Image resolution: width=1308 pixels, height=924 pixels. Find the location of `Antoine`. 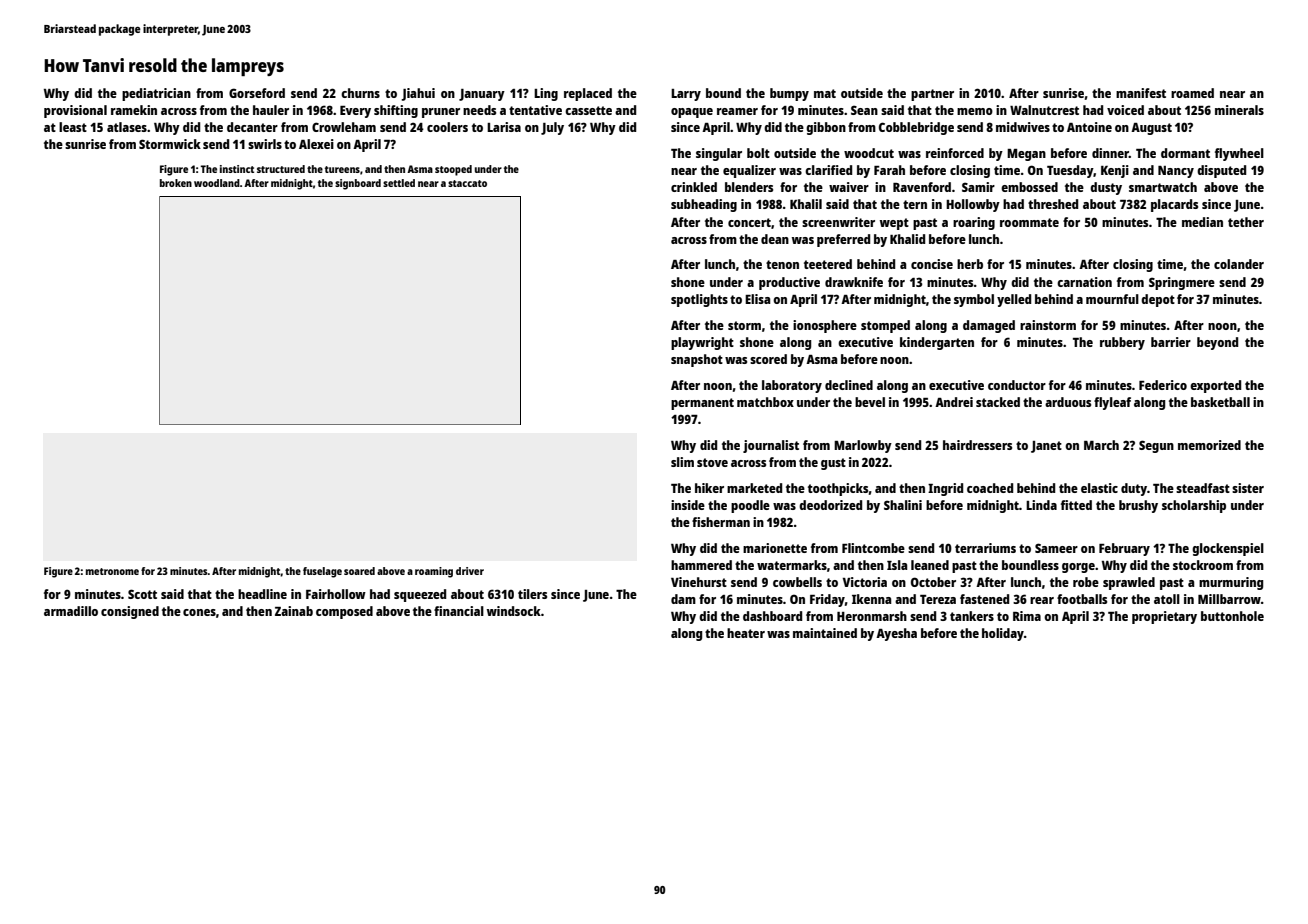

Antoine is located at coordinates (1089, 127).
